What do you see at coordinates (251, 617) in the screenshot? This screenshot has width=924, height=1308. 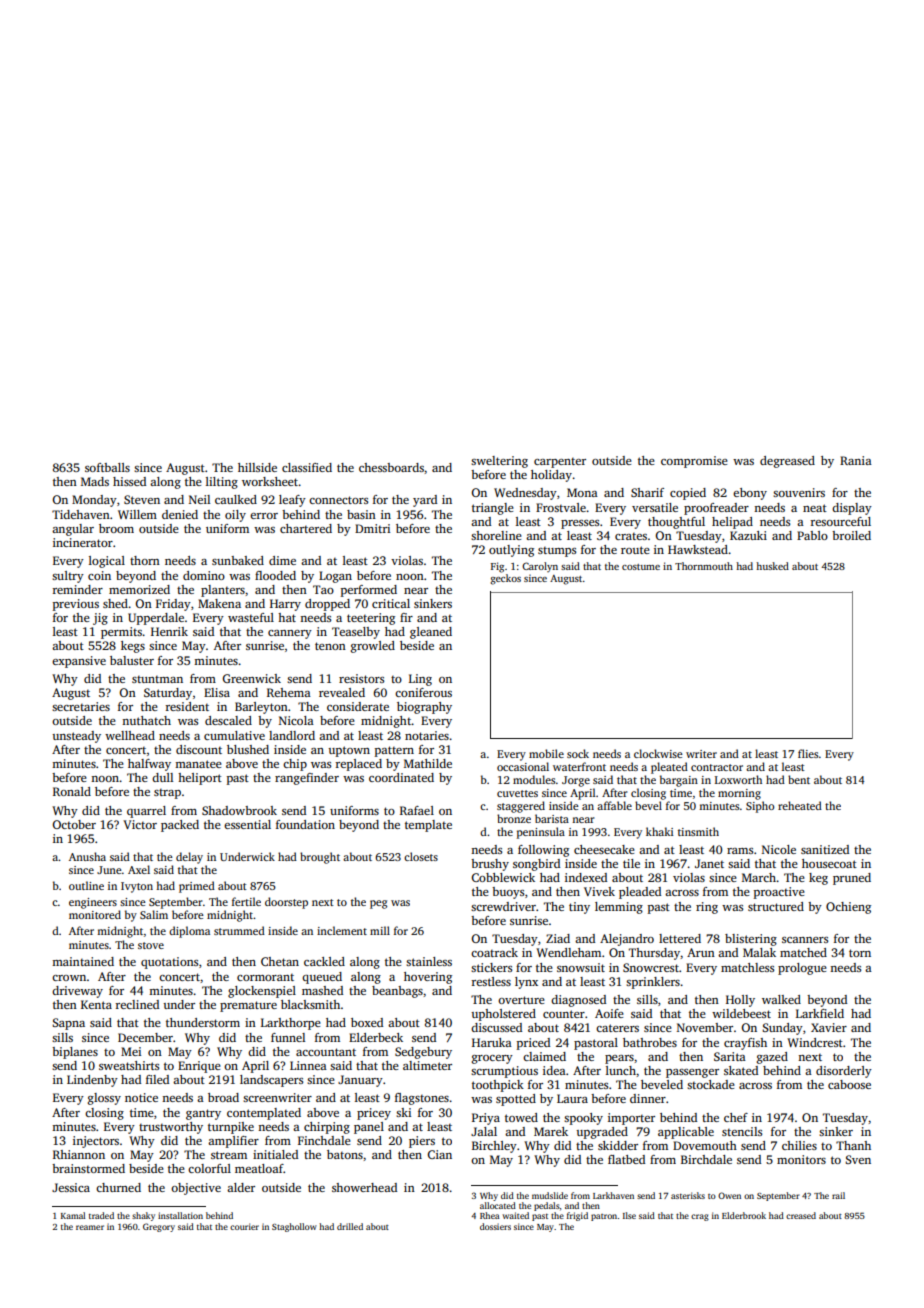 I see `wasteful` at bounding box center [251, 617].
